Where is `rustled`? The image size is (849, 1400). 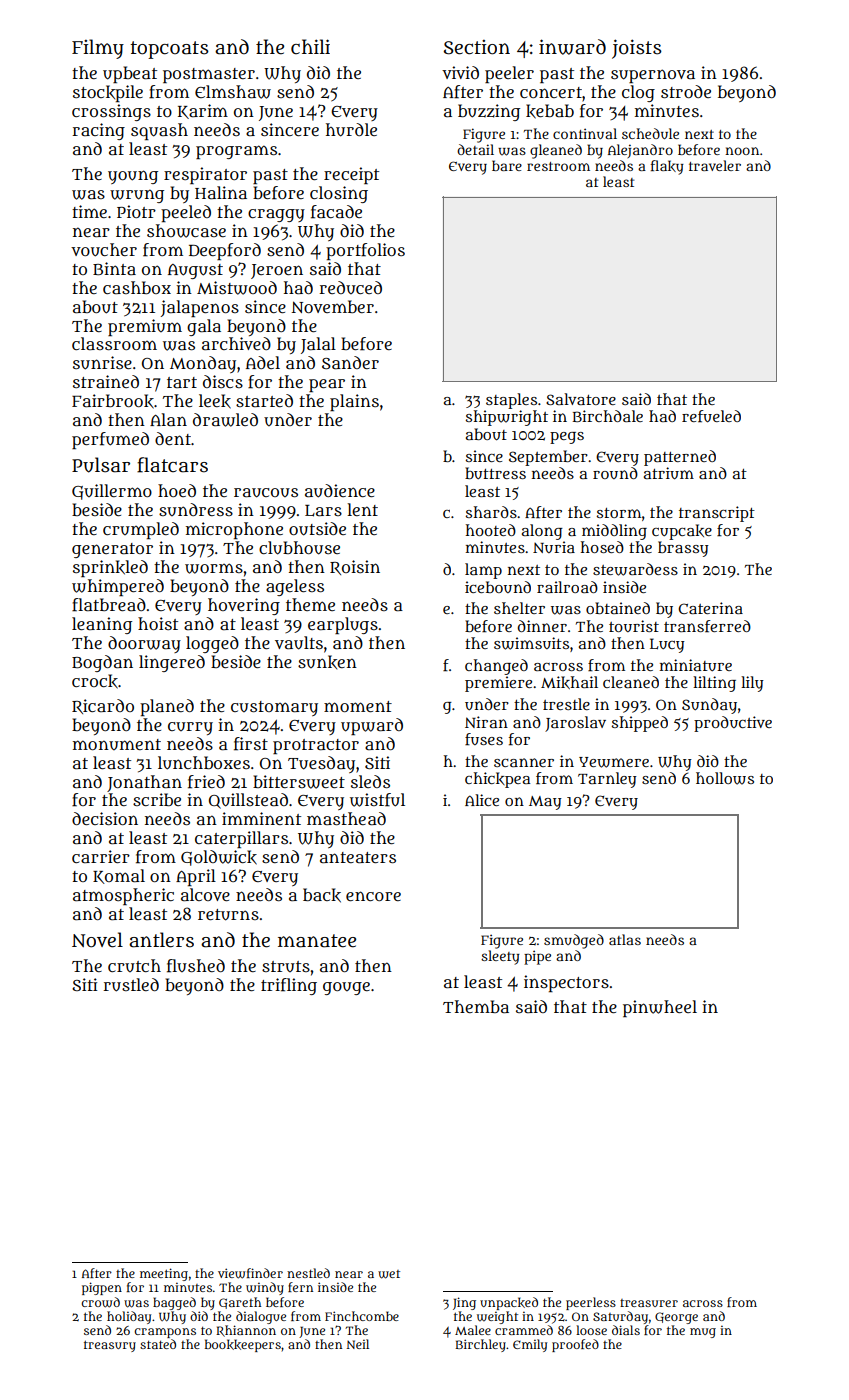 rustled is located at coordinates (131, 985).
